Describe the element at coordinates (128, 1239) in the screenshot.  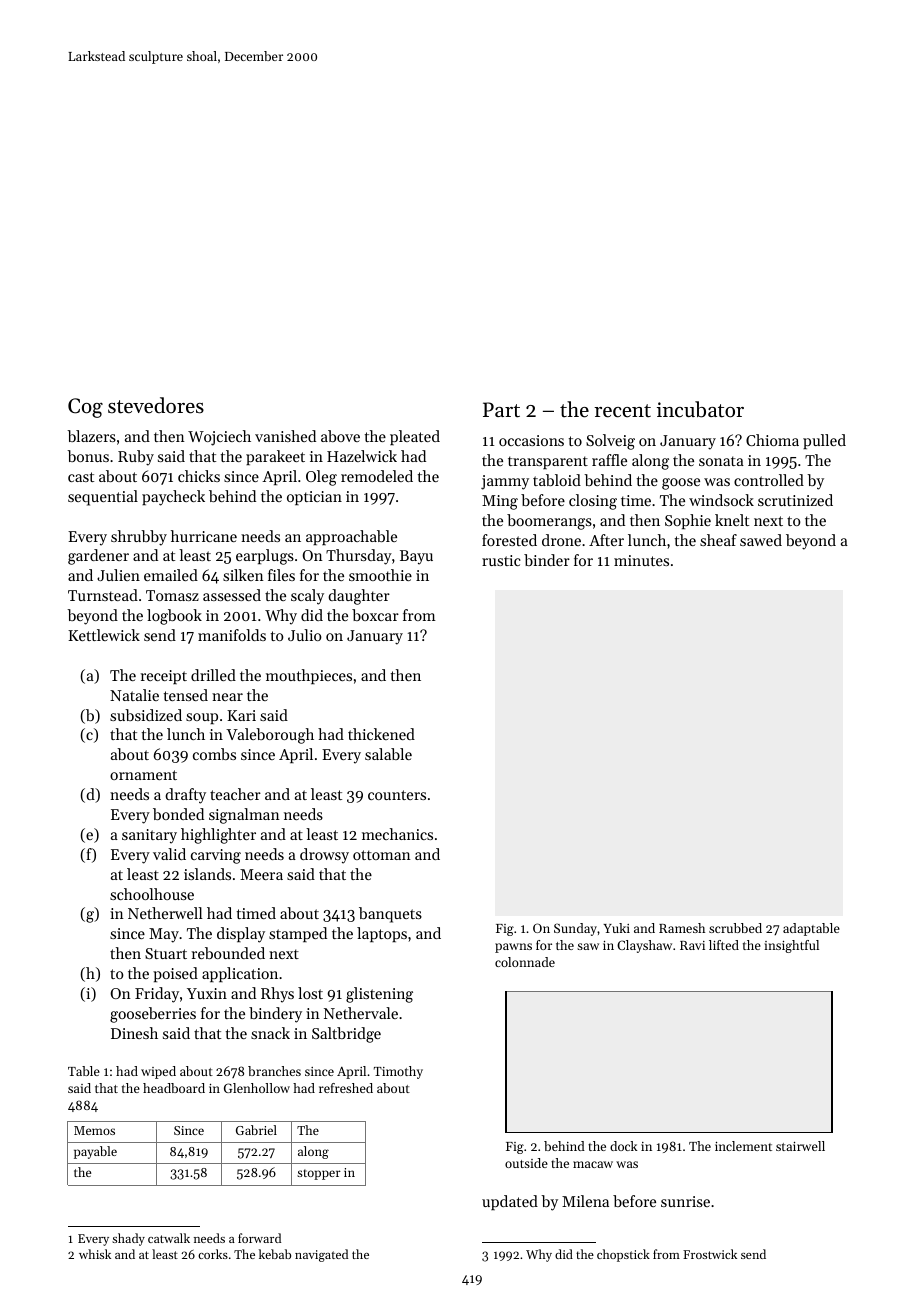
I see `shady` at that location.
